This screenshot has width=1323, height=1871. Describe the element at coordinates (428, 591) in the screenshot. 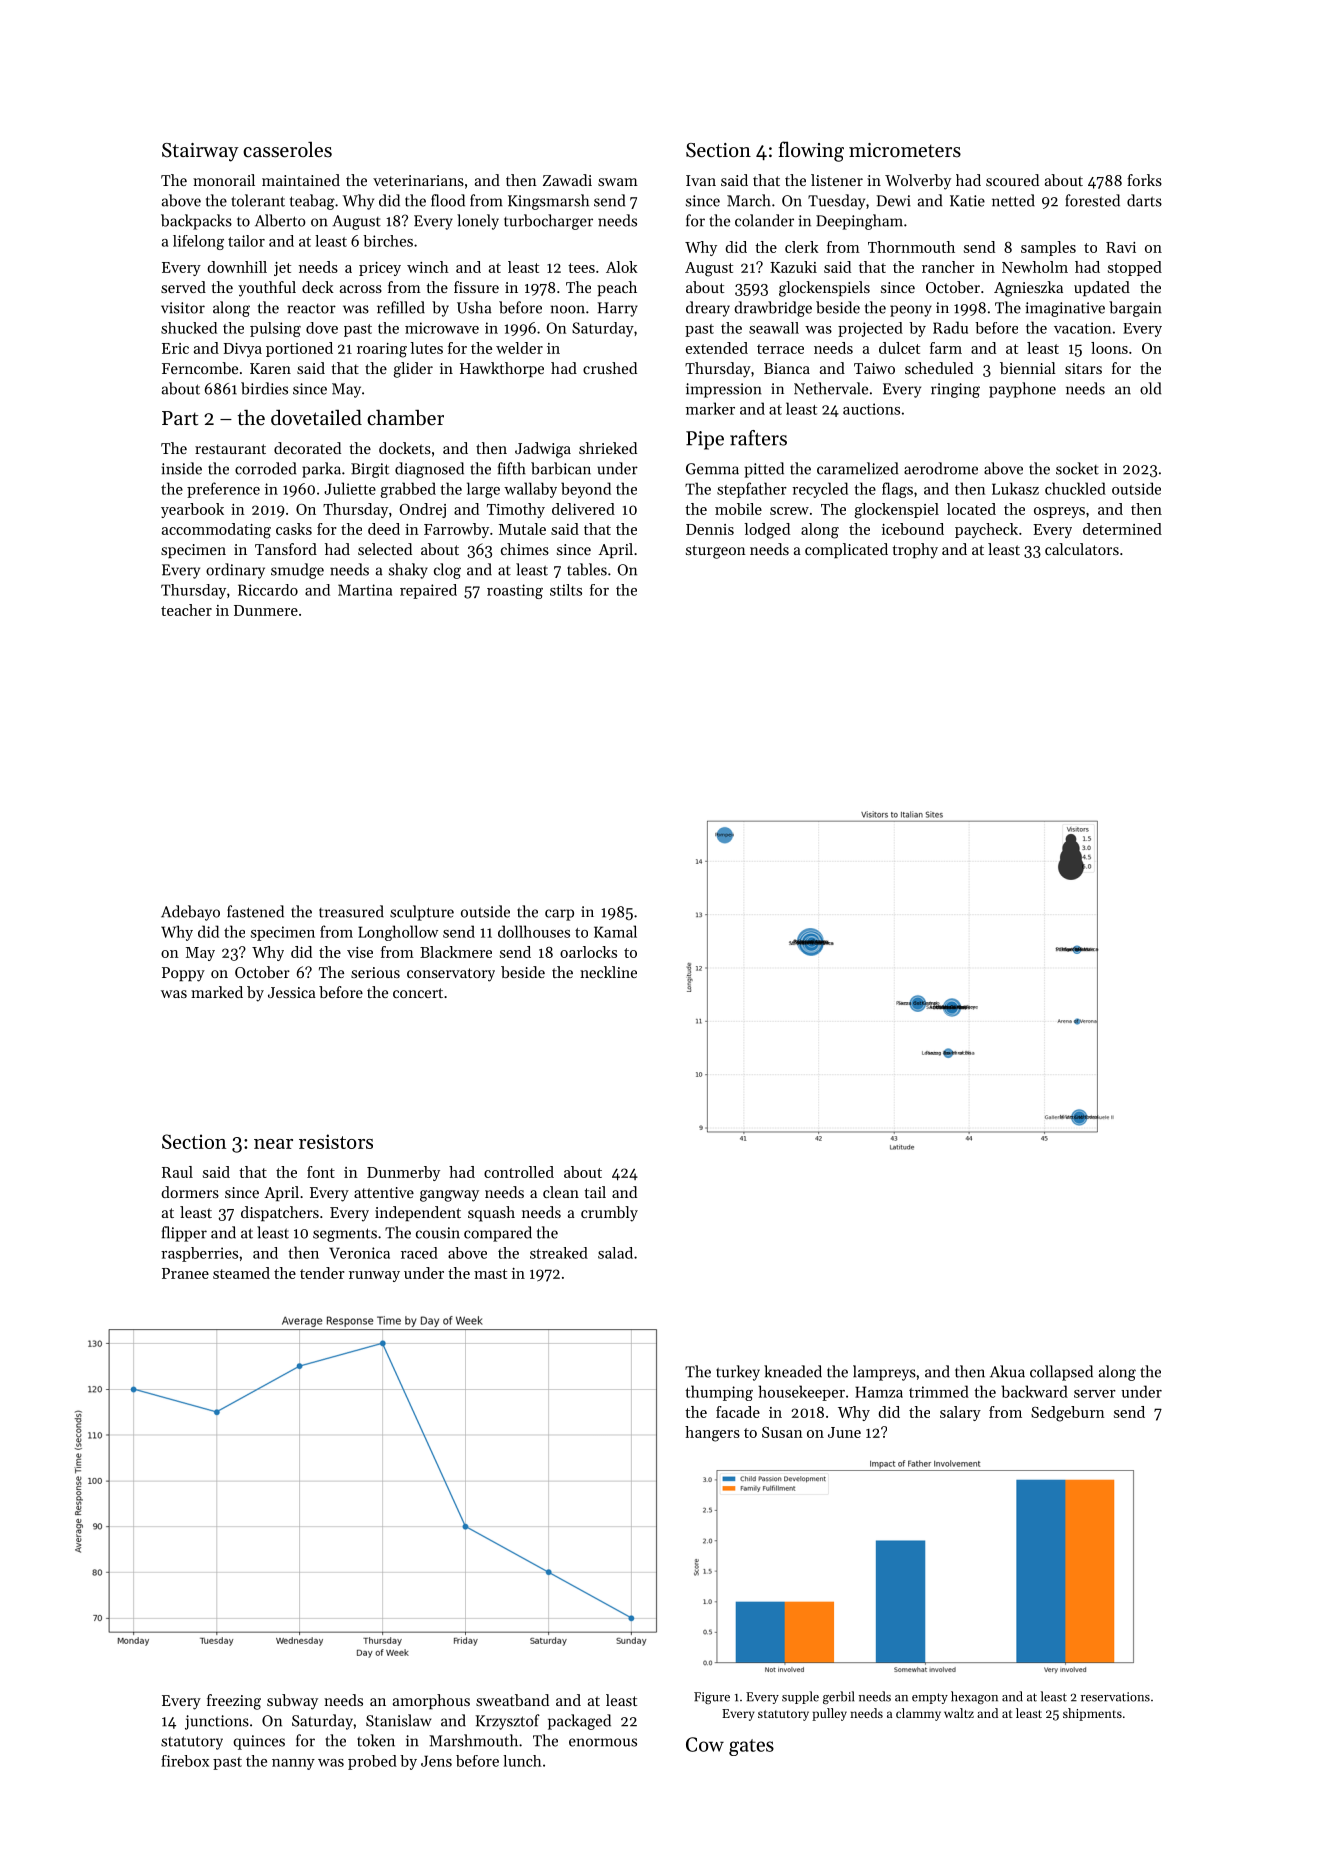

I see `repaired` at that location.
